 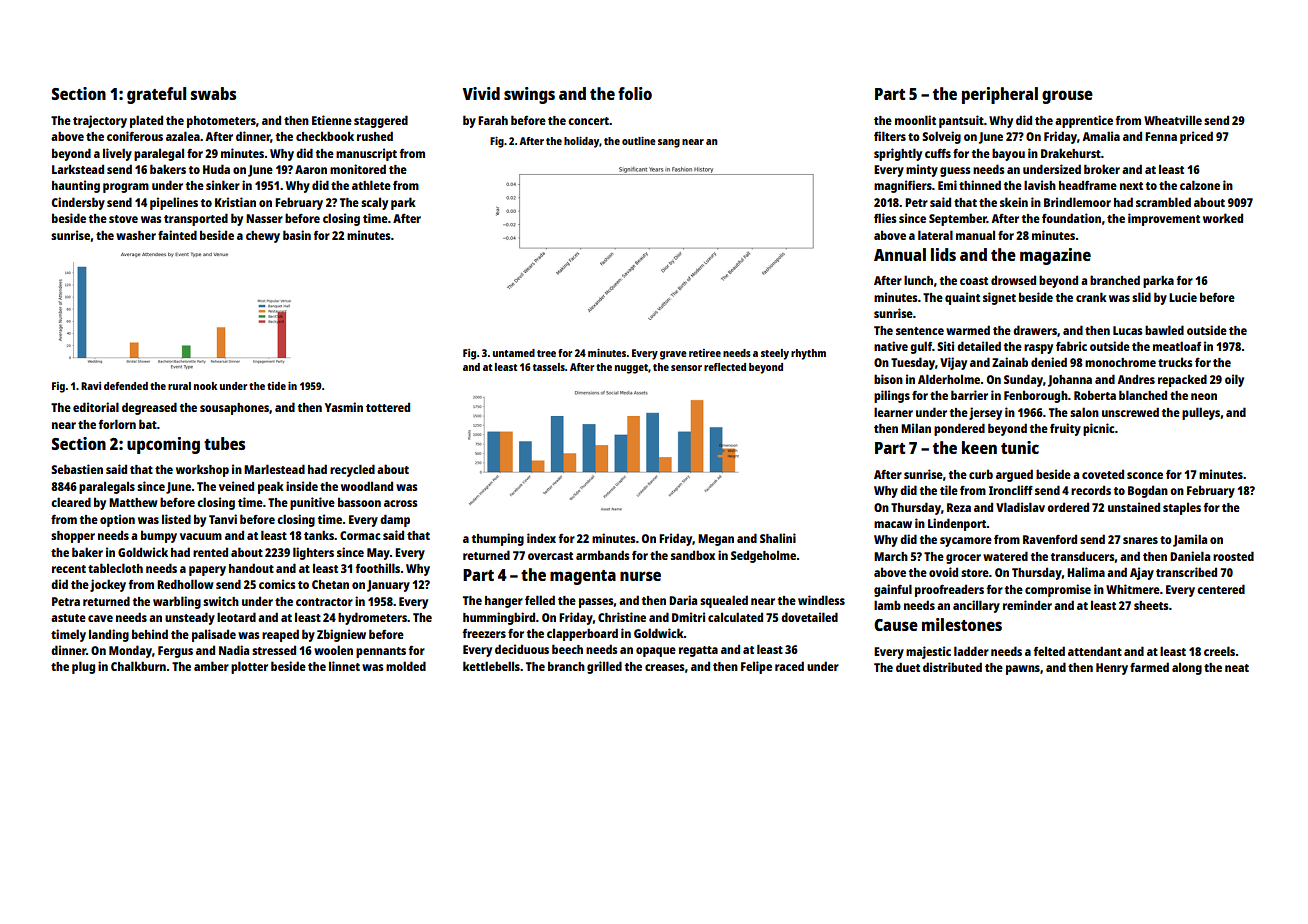 What do you see at coordinates (735, 617) in the screenshot?
I see `calculated` at bounding box center [735, 617].
